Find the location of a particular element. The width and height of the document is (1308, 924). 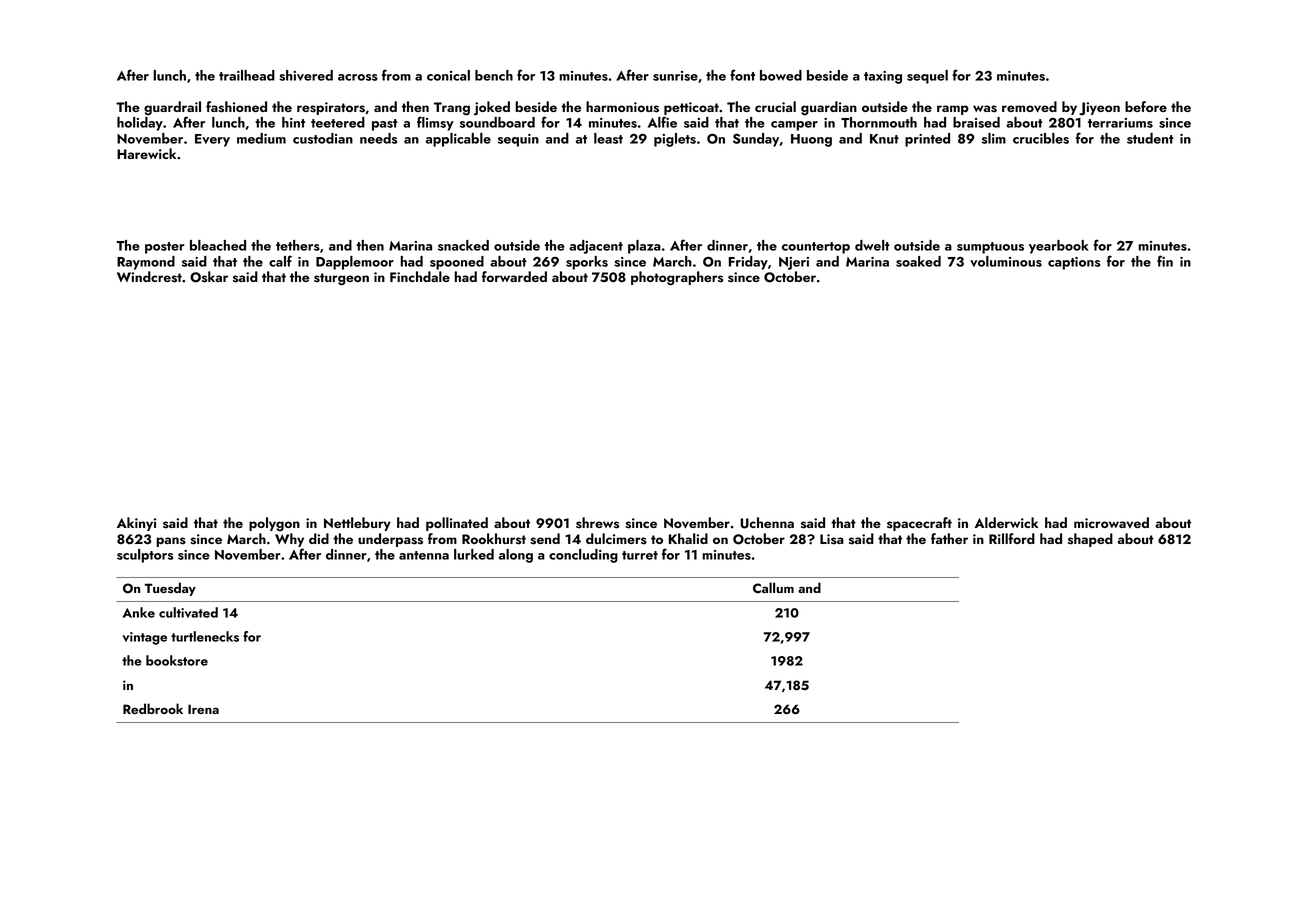

photographers is located at coordinates (677, 278).
